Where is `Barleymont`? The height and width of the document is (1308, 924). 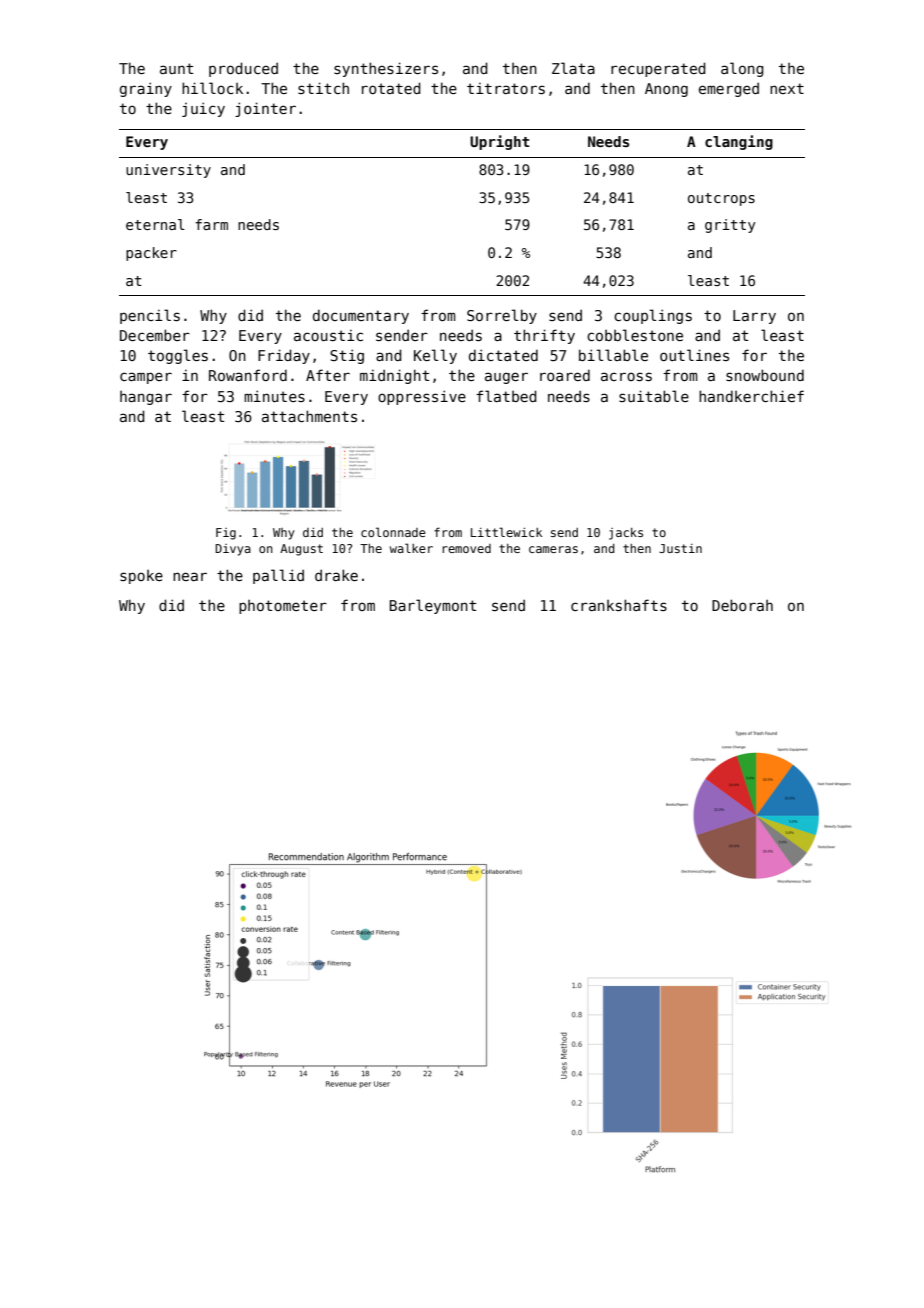 Barleymont is located at coordinates (433, 606).
